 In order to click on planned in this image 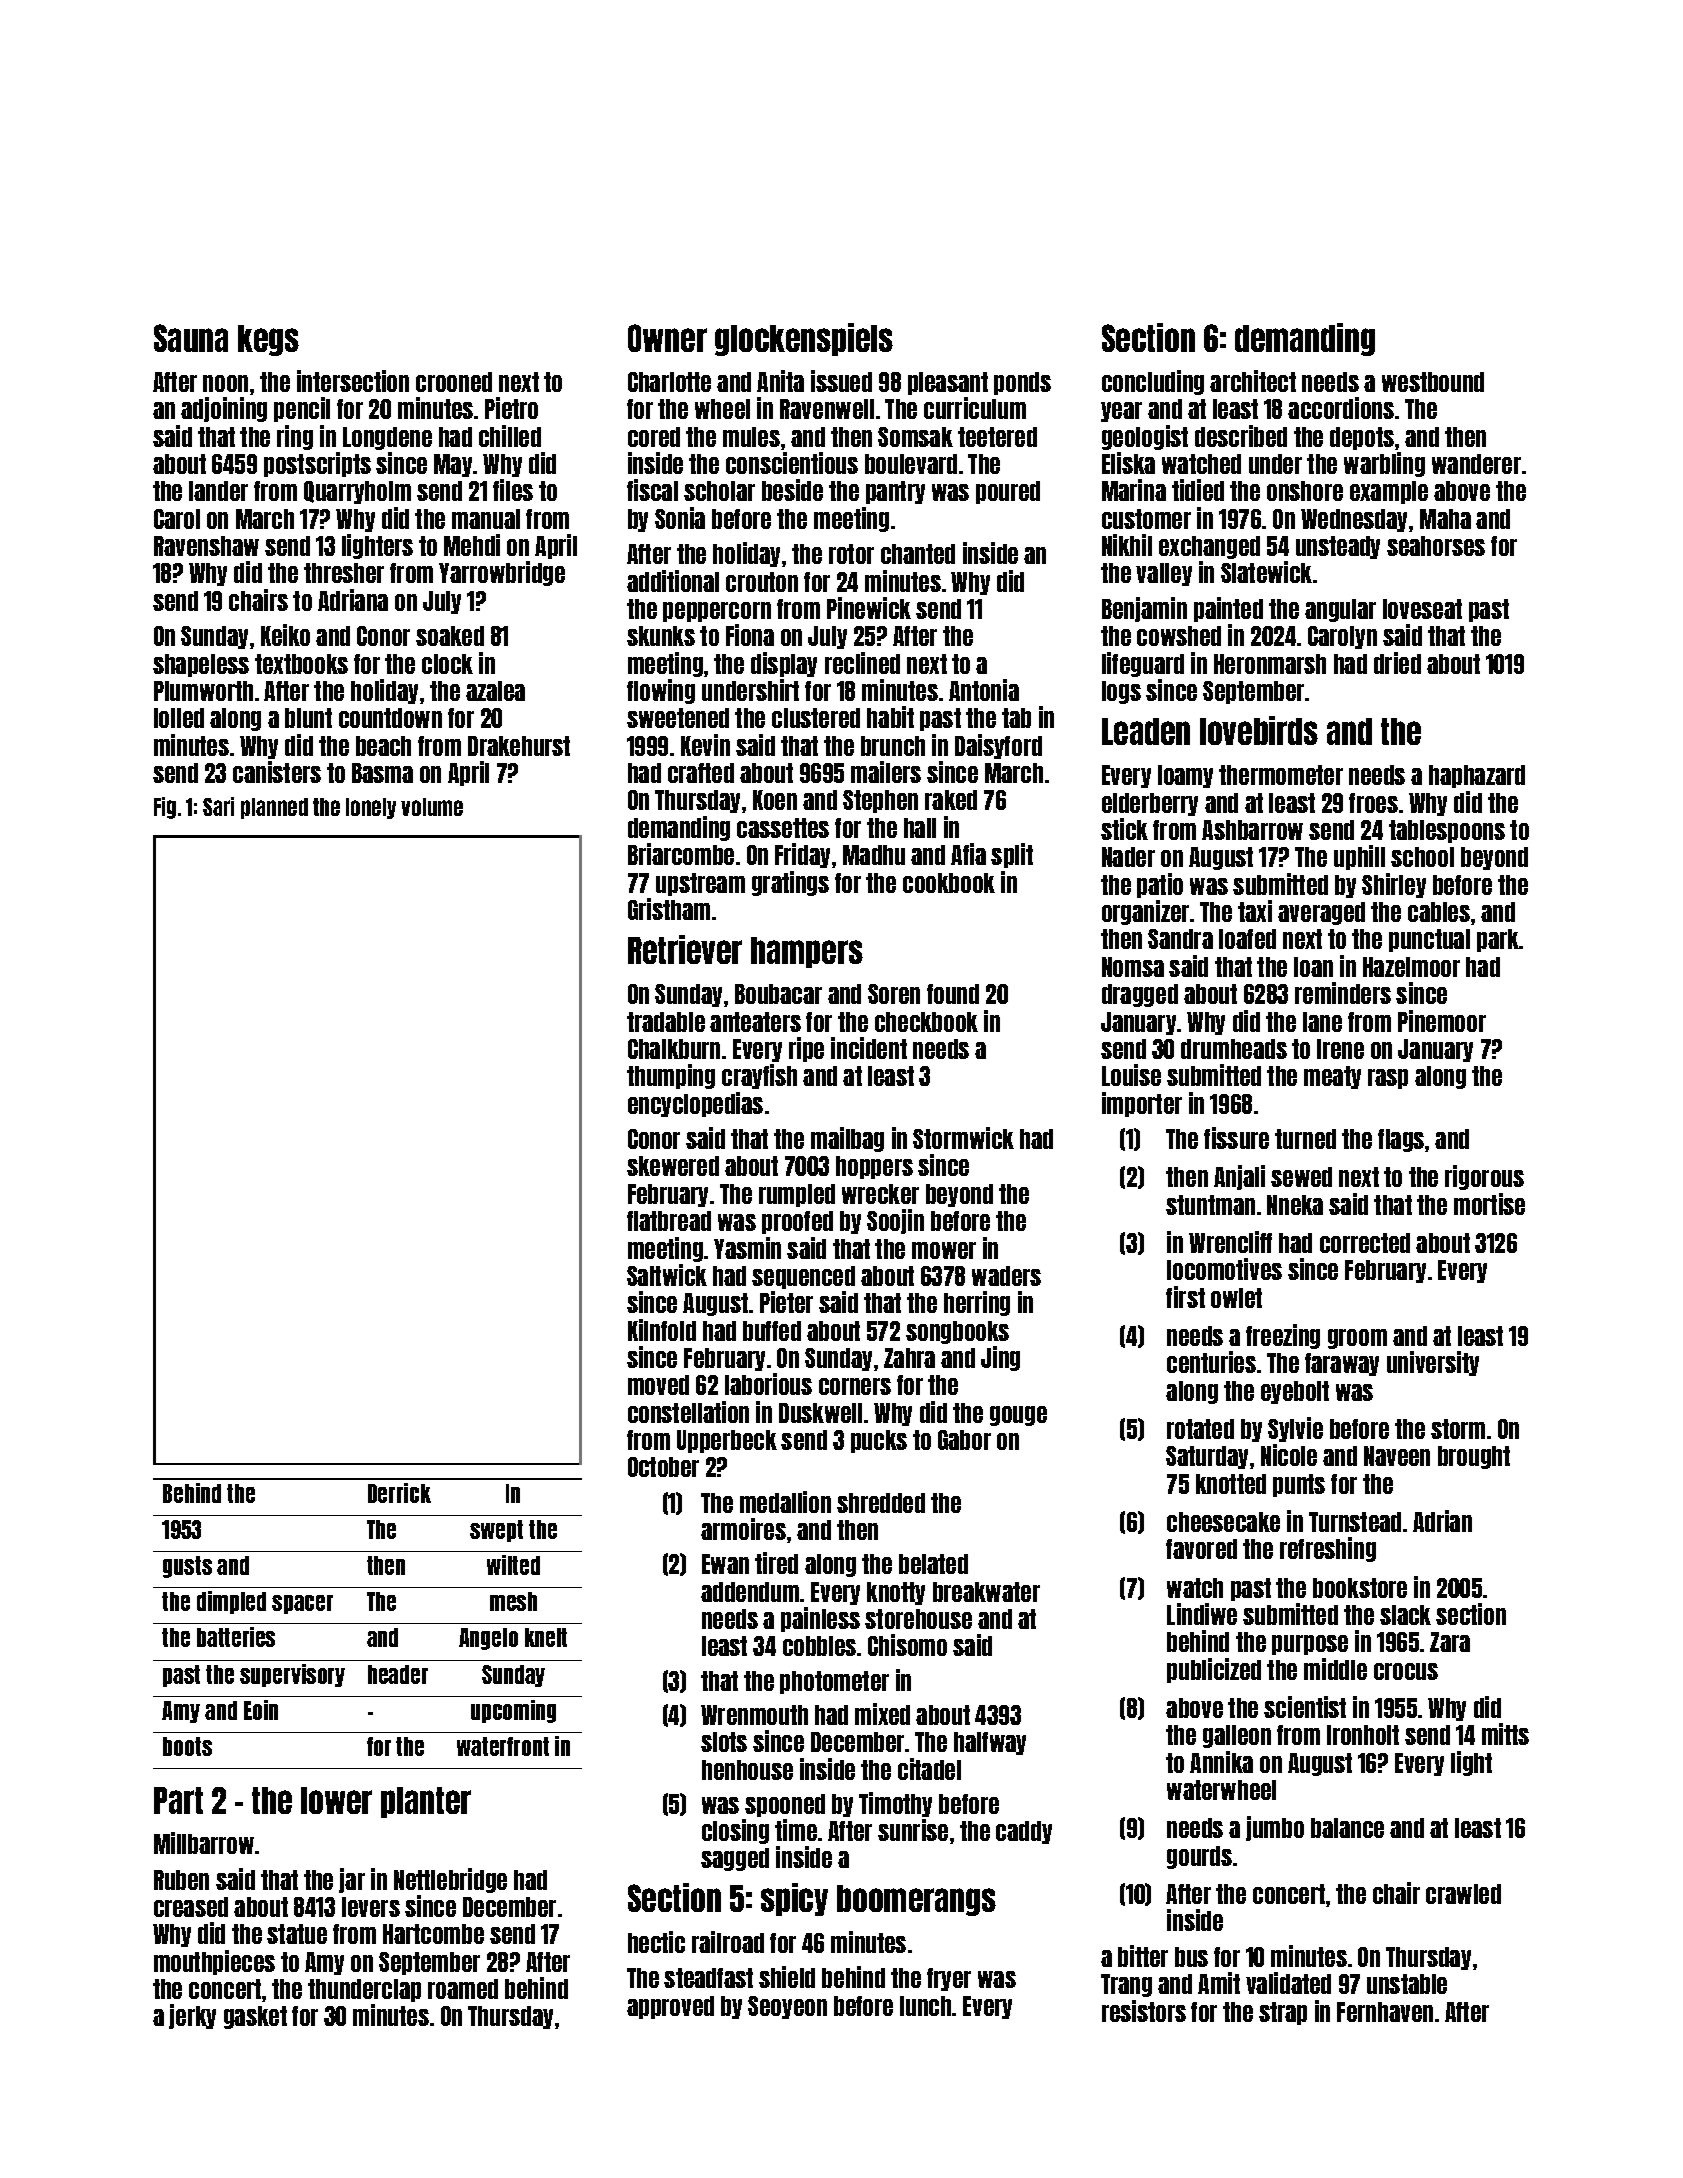, I will do `click(274, 808)`.
